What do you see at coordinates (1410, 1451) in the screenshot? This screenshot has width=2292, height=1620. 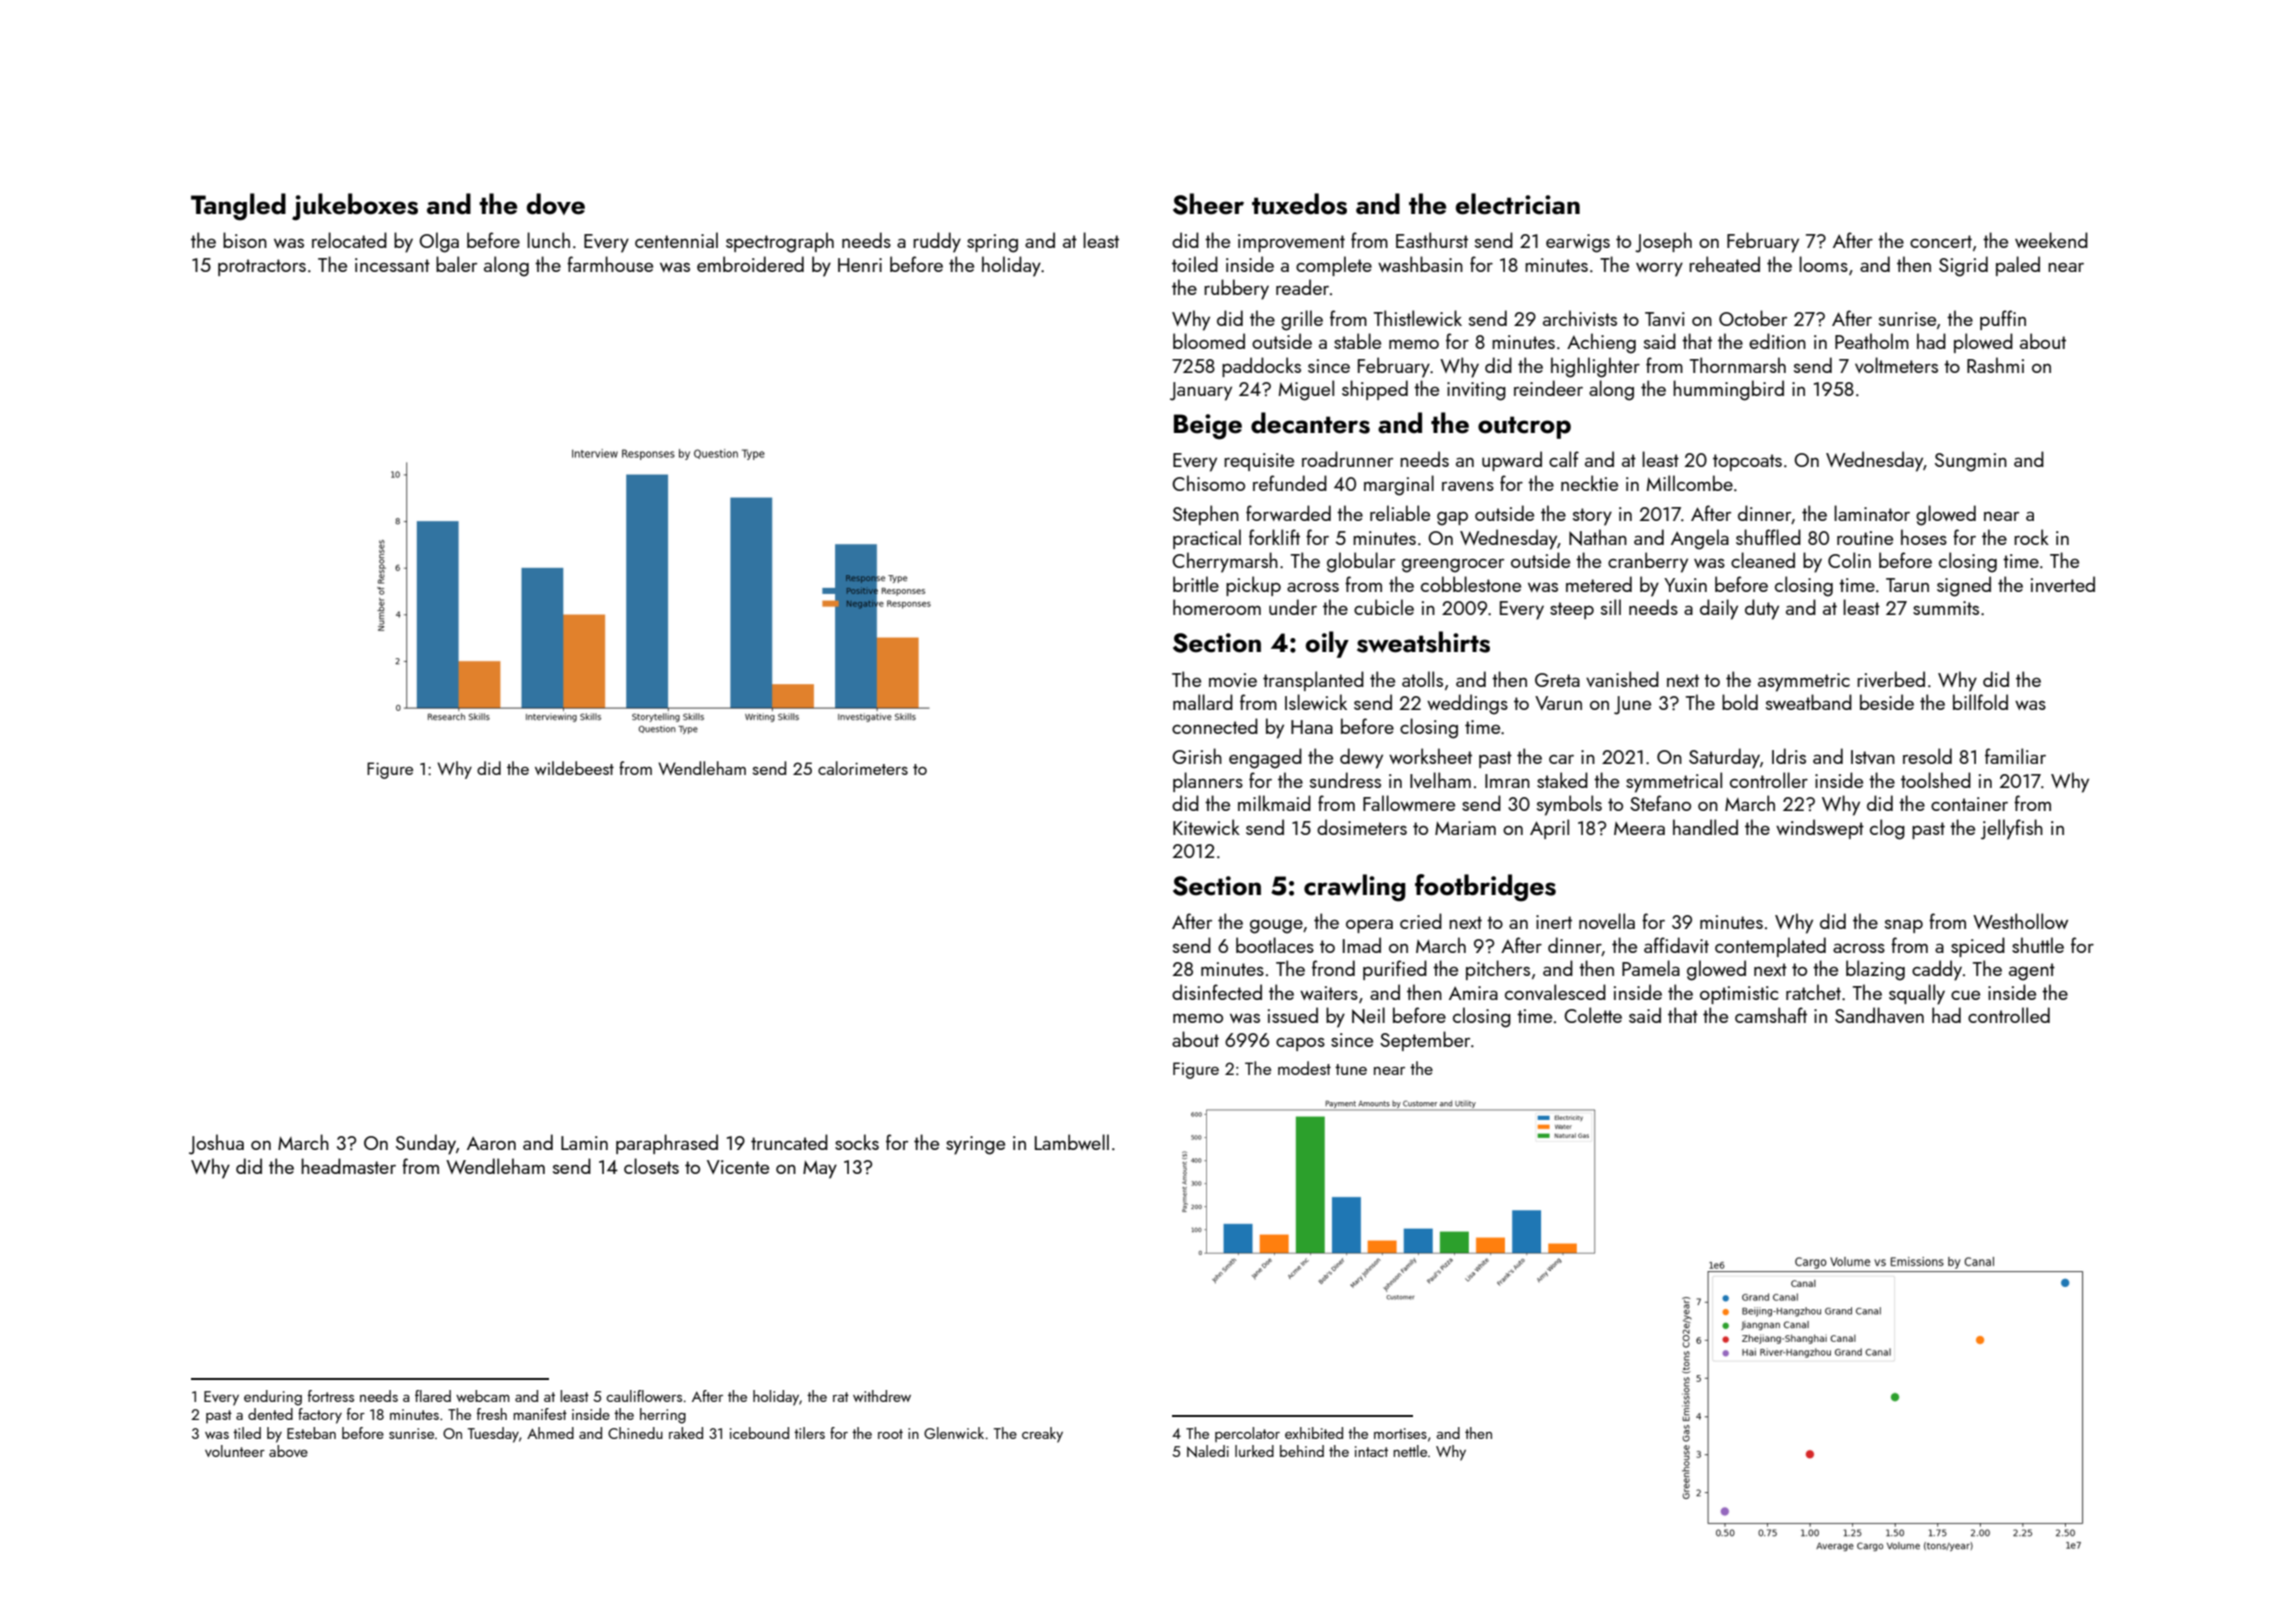 I see `nettle` at bounding box center [1410, 1451].
